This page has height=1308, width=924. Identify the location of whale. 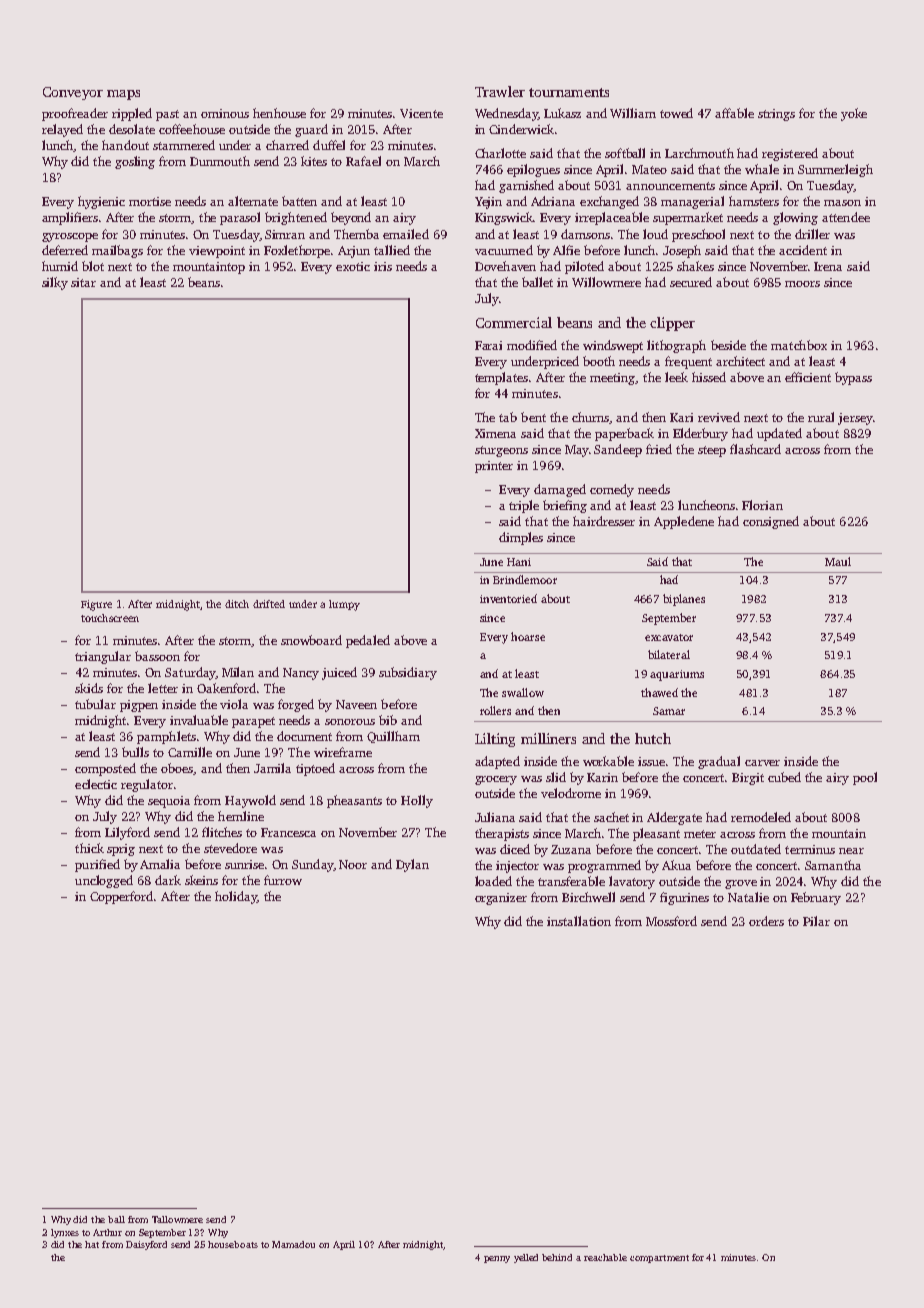
(762, 169).
